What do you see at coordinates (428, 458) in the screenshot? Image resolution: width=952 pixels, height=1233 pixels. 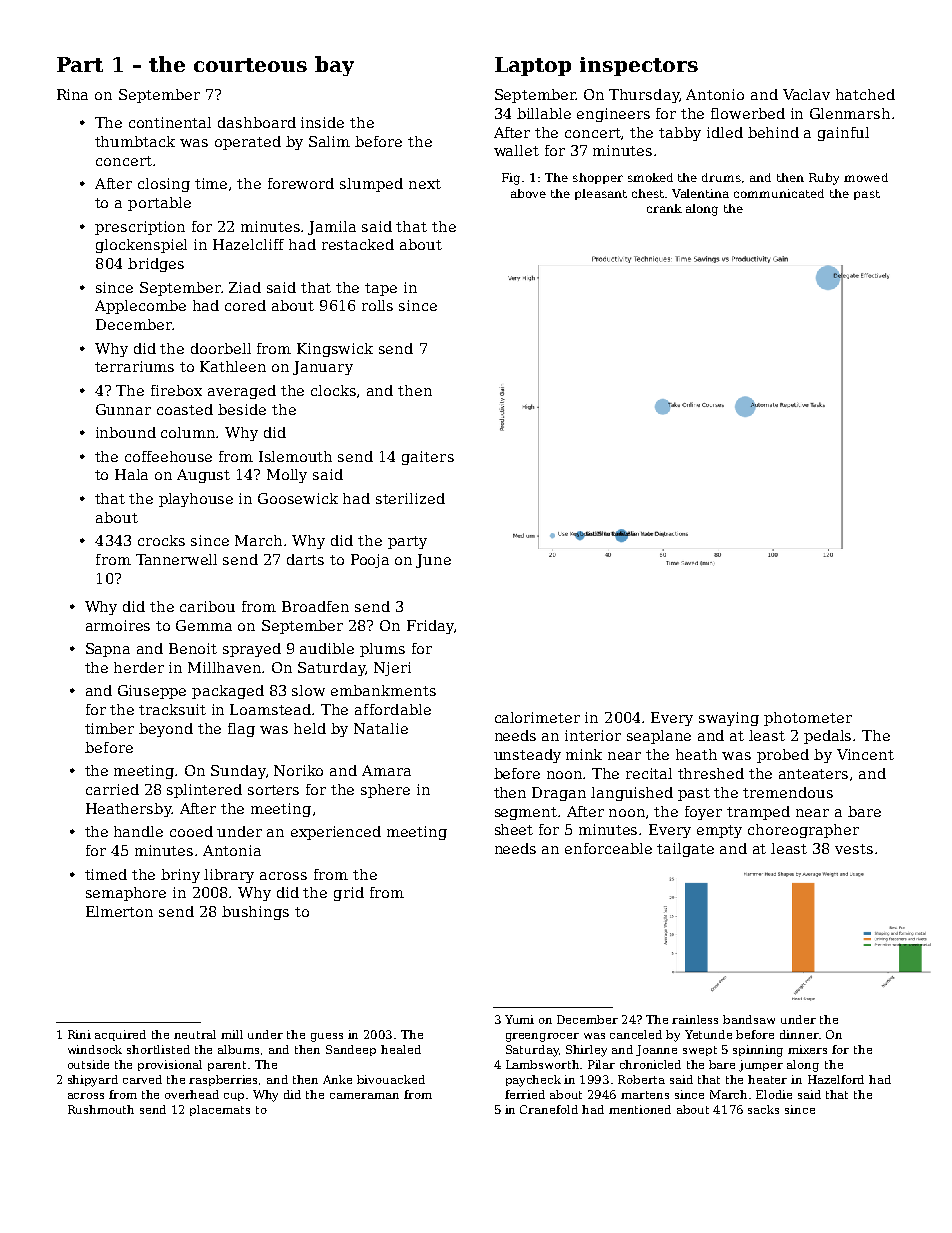 I see `gaiters` at bounding box center [428, 458].
